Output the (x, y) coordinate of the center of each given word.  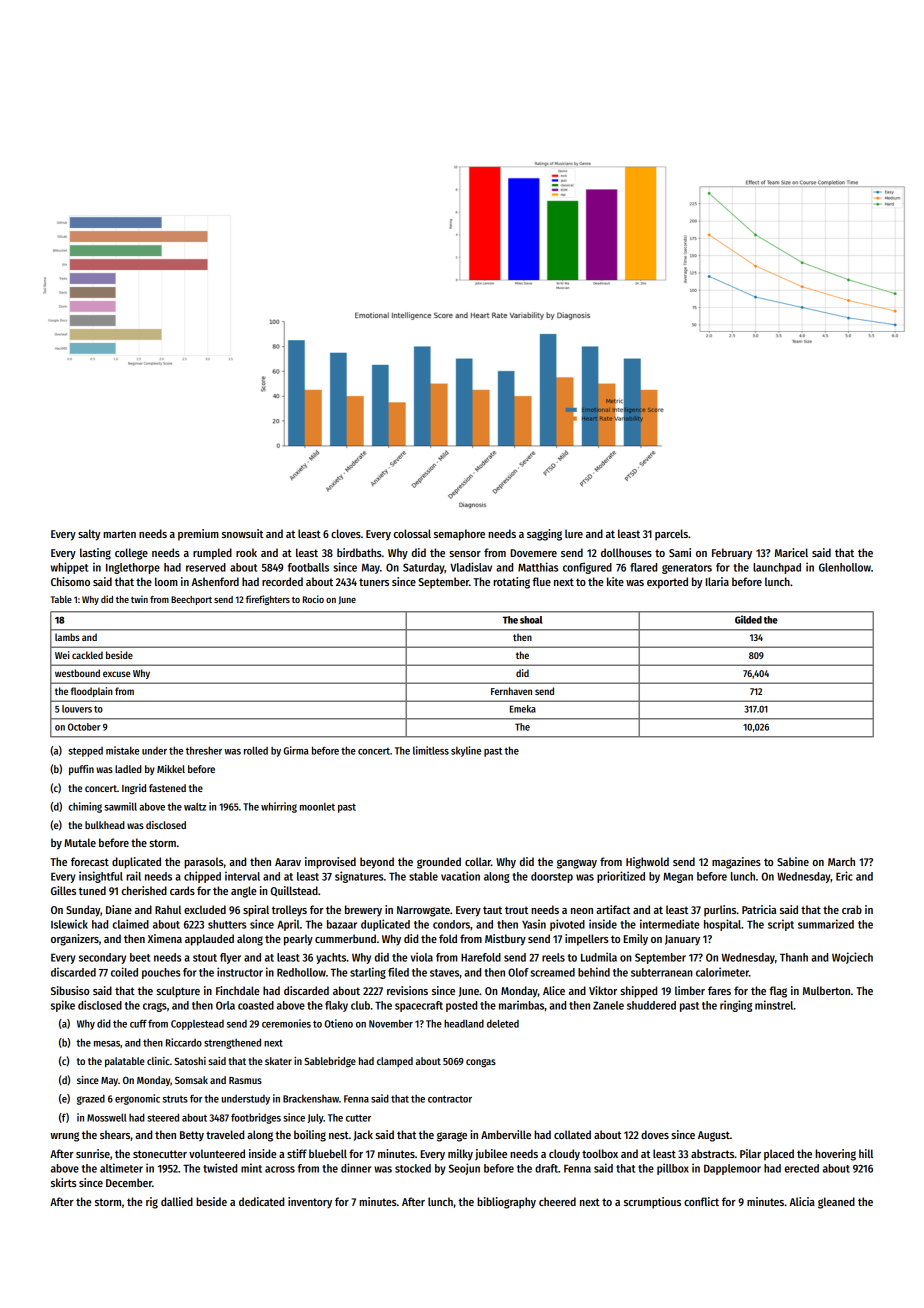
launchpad (777, 568)
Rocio (313, 599)
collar (478, 861)
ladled (128, 769)
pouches (161, 973)
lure (574, 533)
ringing (736, 1006)
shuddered (651, 1005)
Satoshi (190, 1061)
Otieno (338, 1023)
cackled (87, 655)
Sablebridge (330, 1062)
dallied (177, 1201)
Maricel (791, 552)
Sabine (793, 861)
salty (89, 535)
